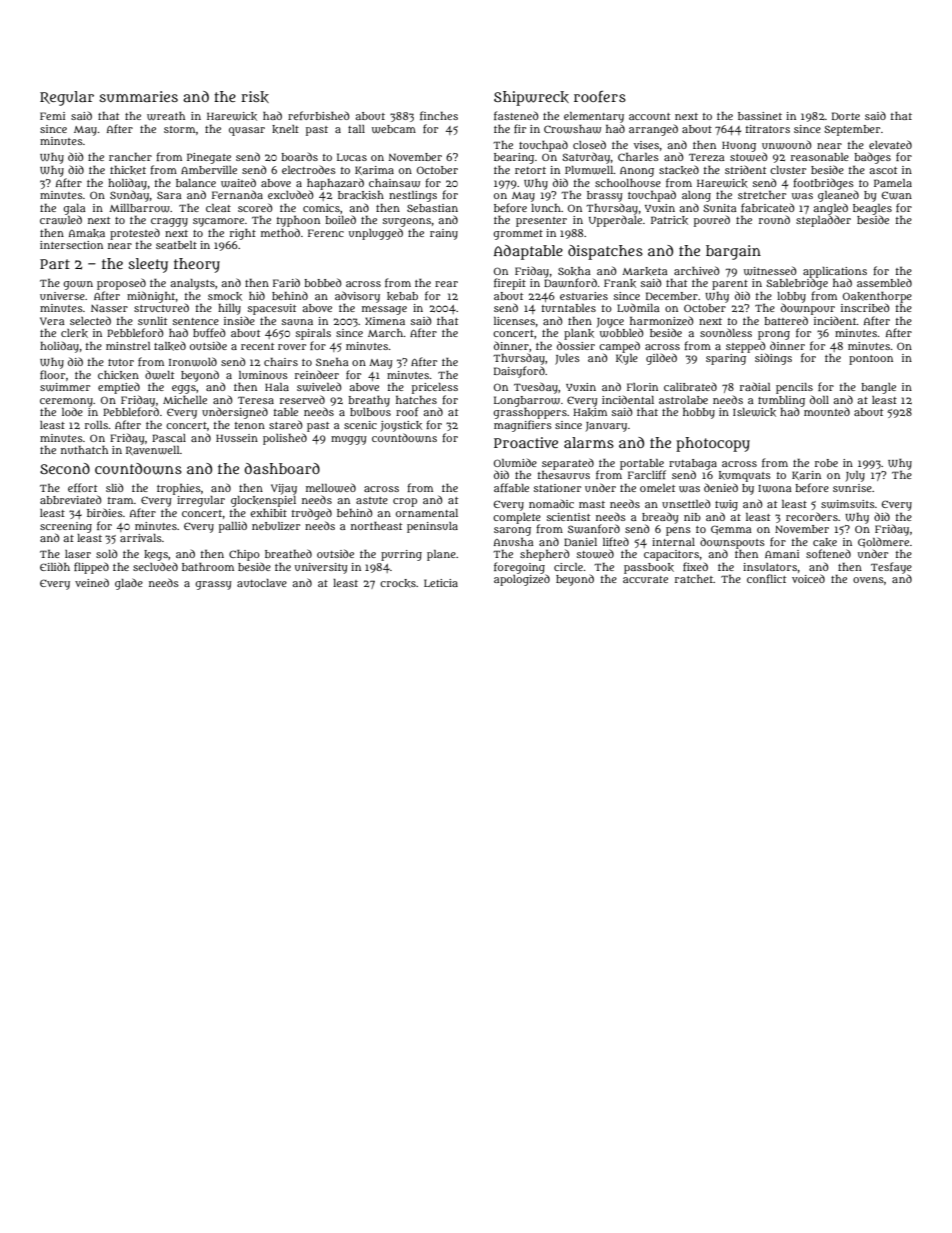 Image resolution: width=952 pixels, height=1233 pixels. What do you see at coordinates (446, 284) in the screenshot?
I see `rear` at bounding box center [446, 284].
